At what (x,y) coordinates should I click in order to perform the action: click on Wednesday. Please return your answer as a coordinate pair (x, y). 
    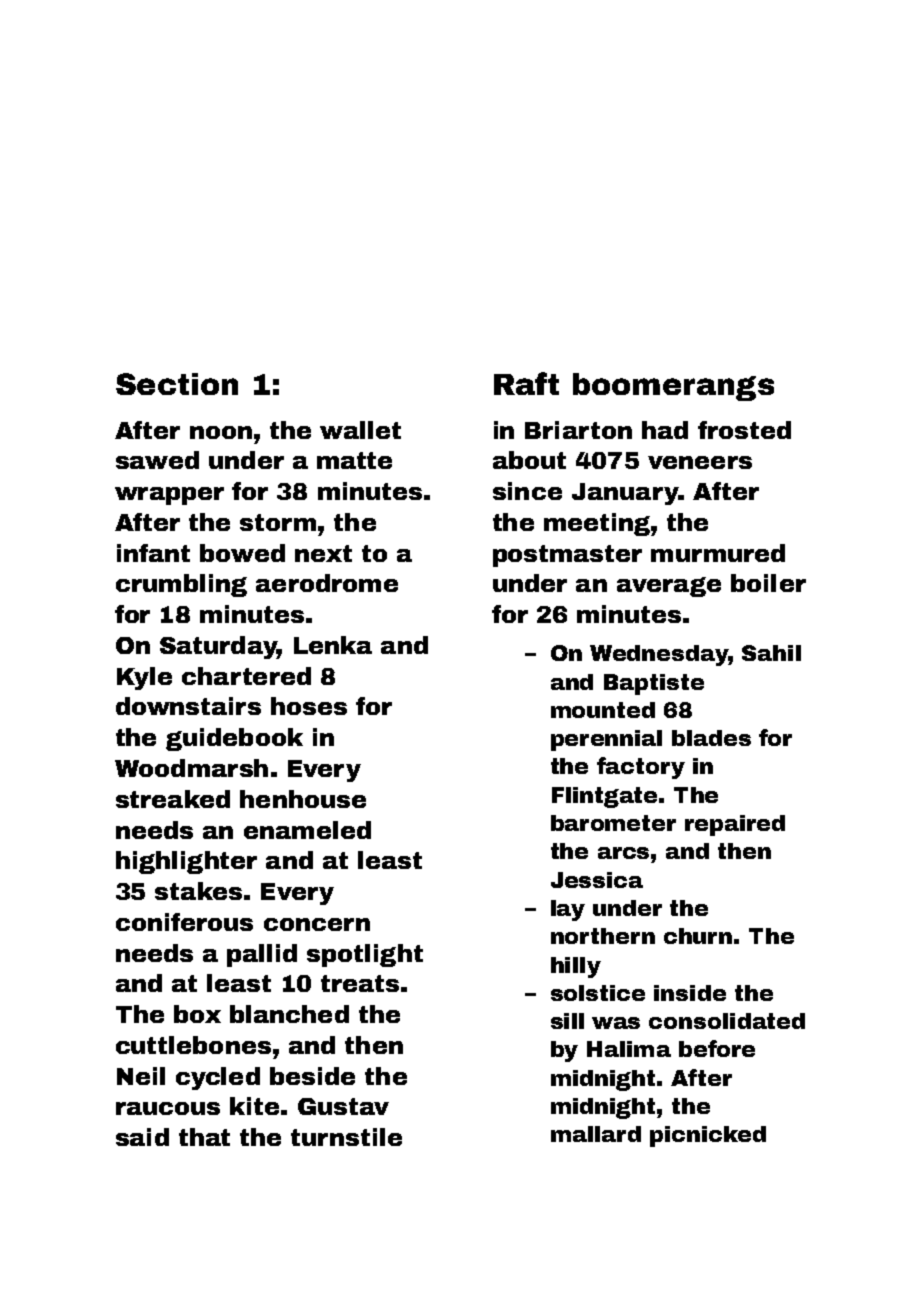
    Looking at the image, I should click on (659, 655).
